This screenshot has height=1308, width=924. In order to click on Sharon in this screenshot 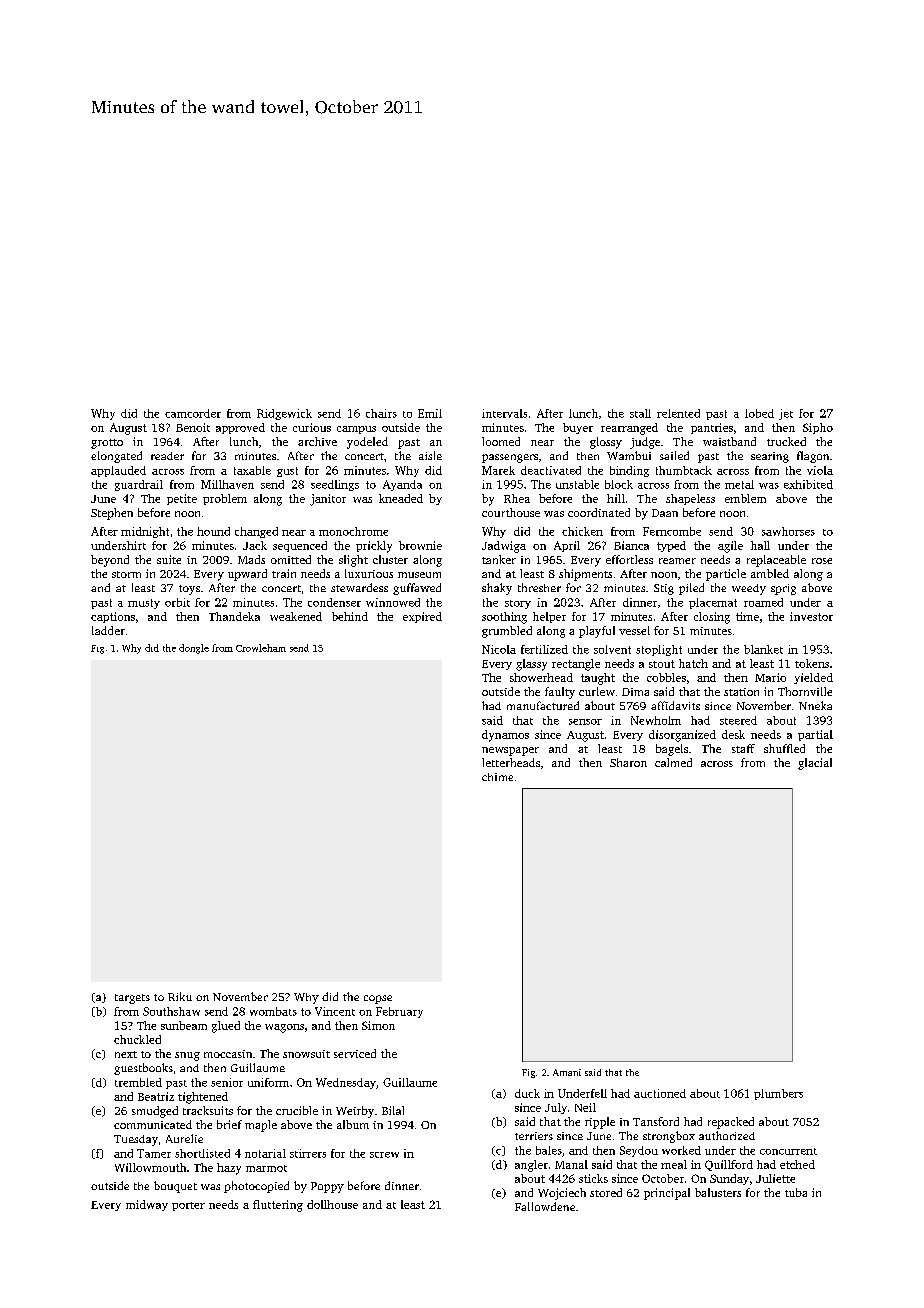, I will do `click(628, 762)`.
